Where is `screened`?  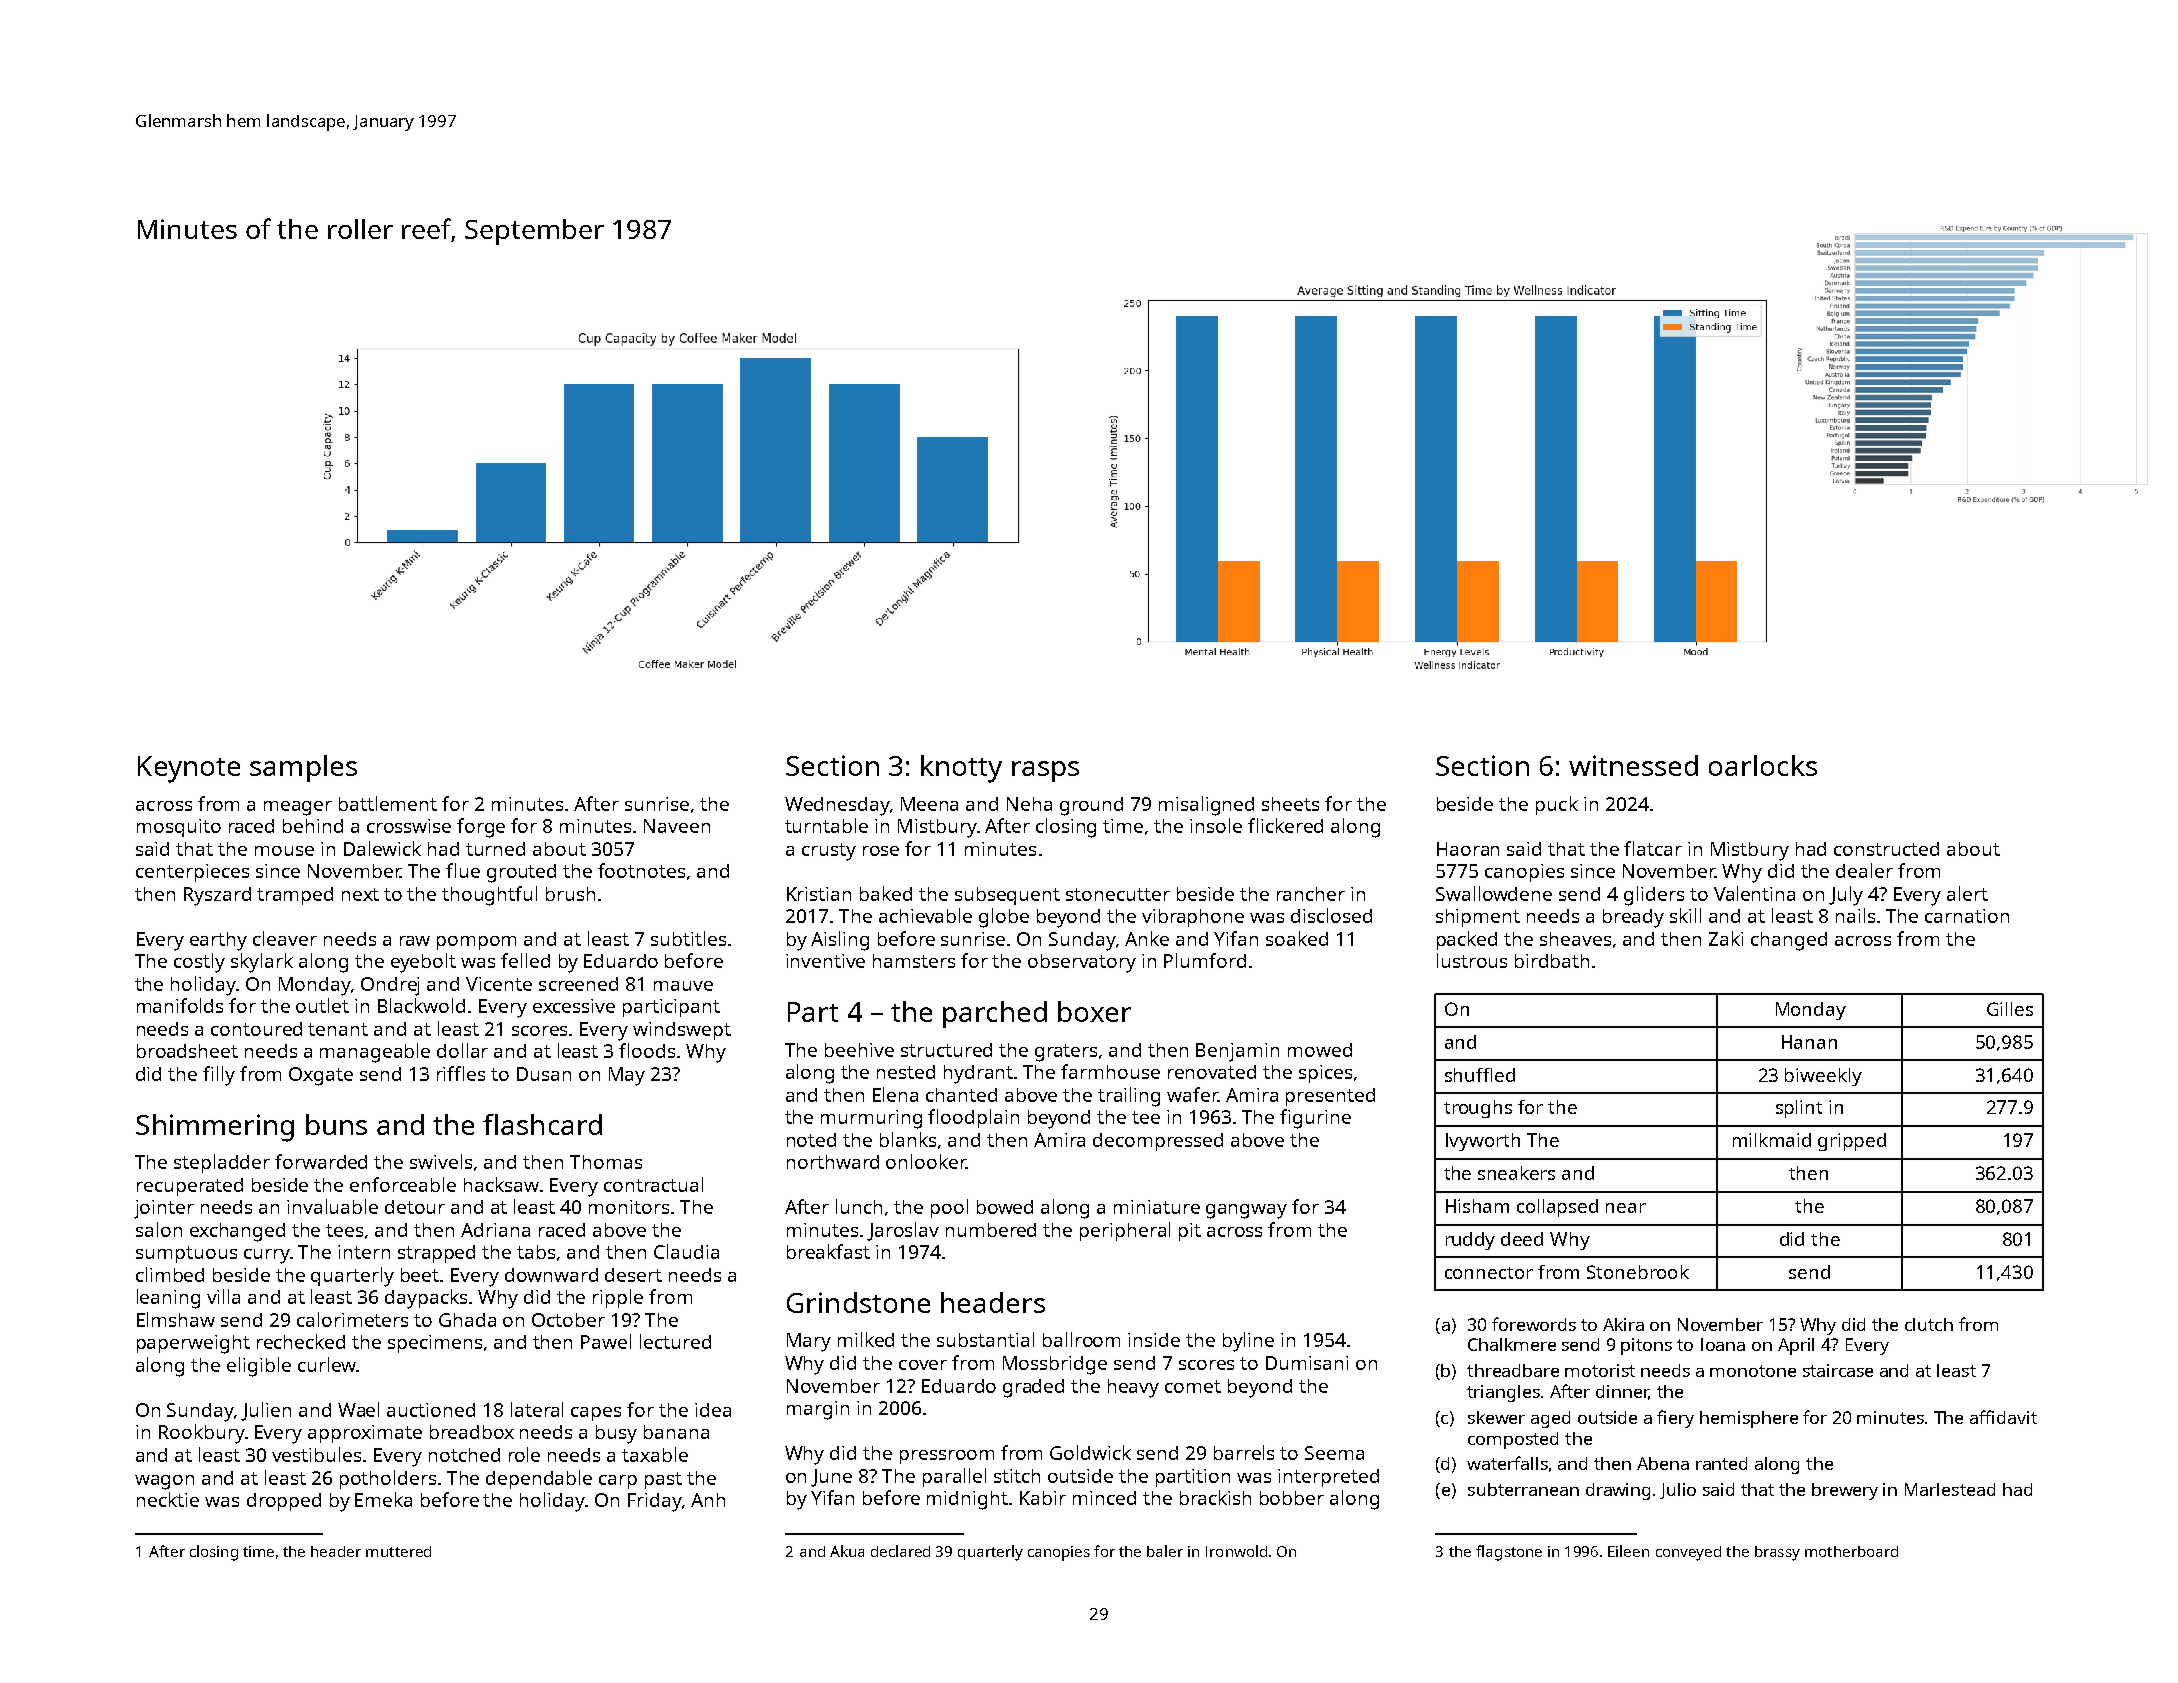 screened is located at coordinates (578, 984).
